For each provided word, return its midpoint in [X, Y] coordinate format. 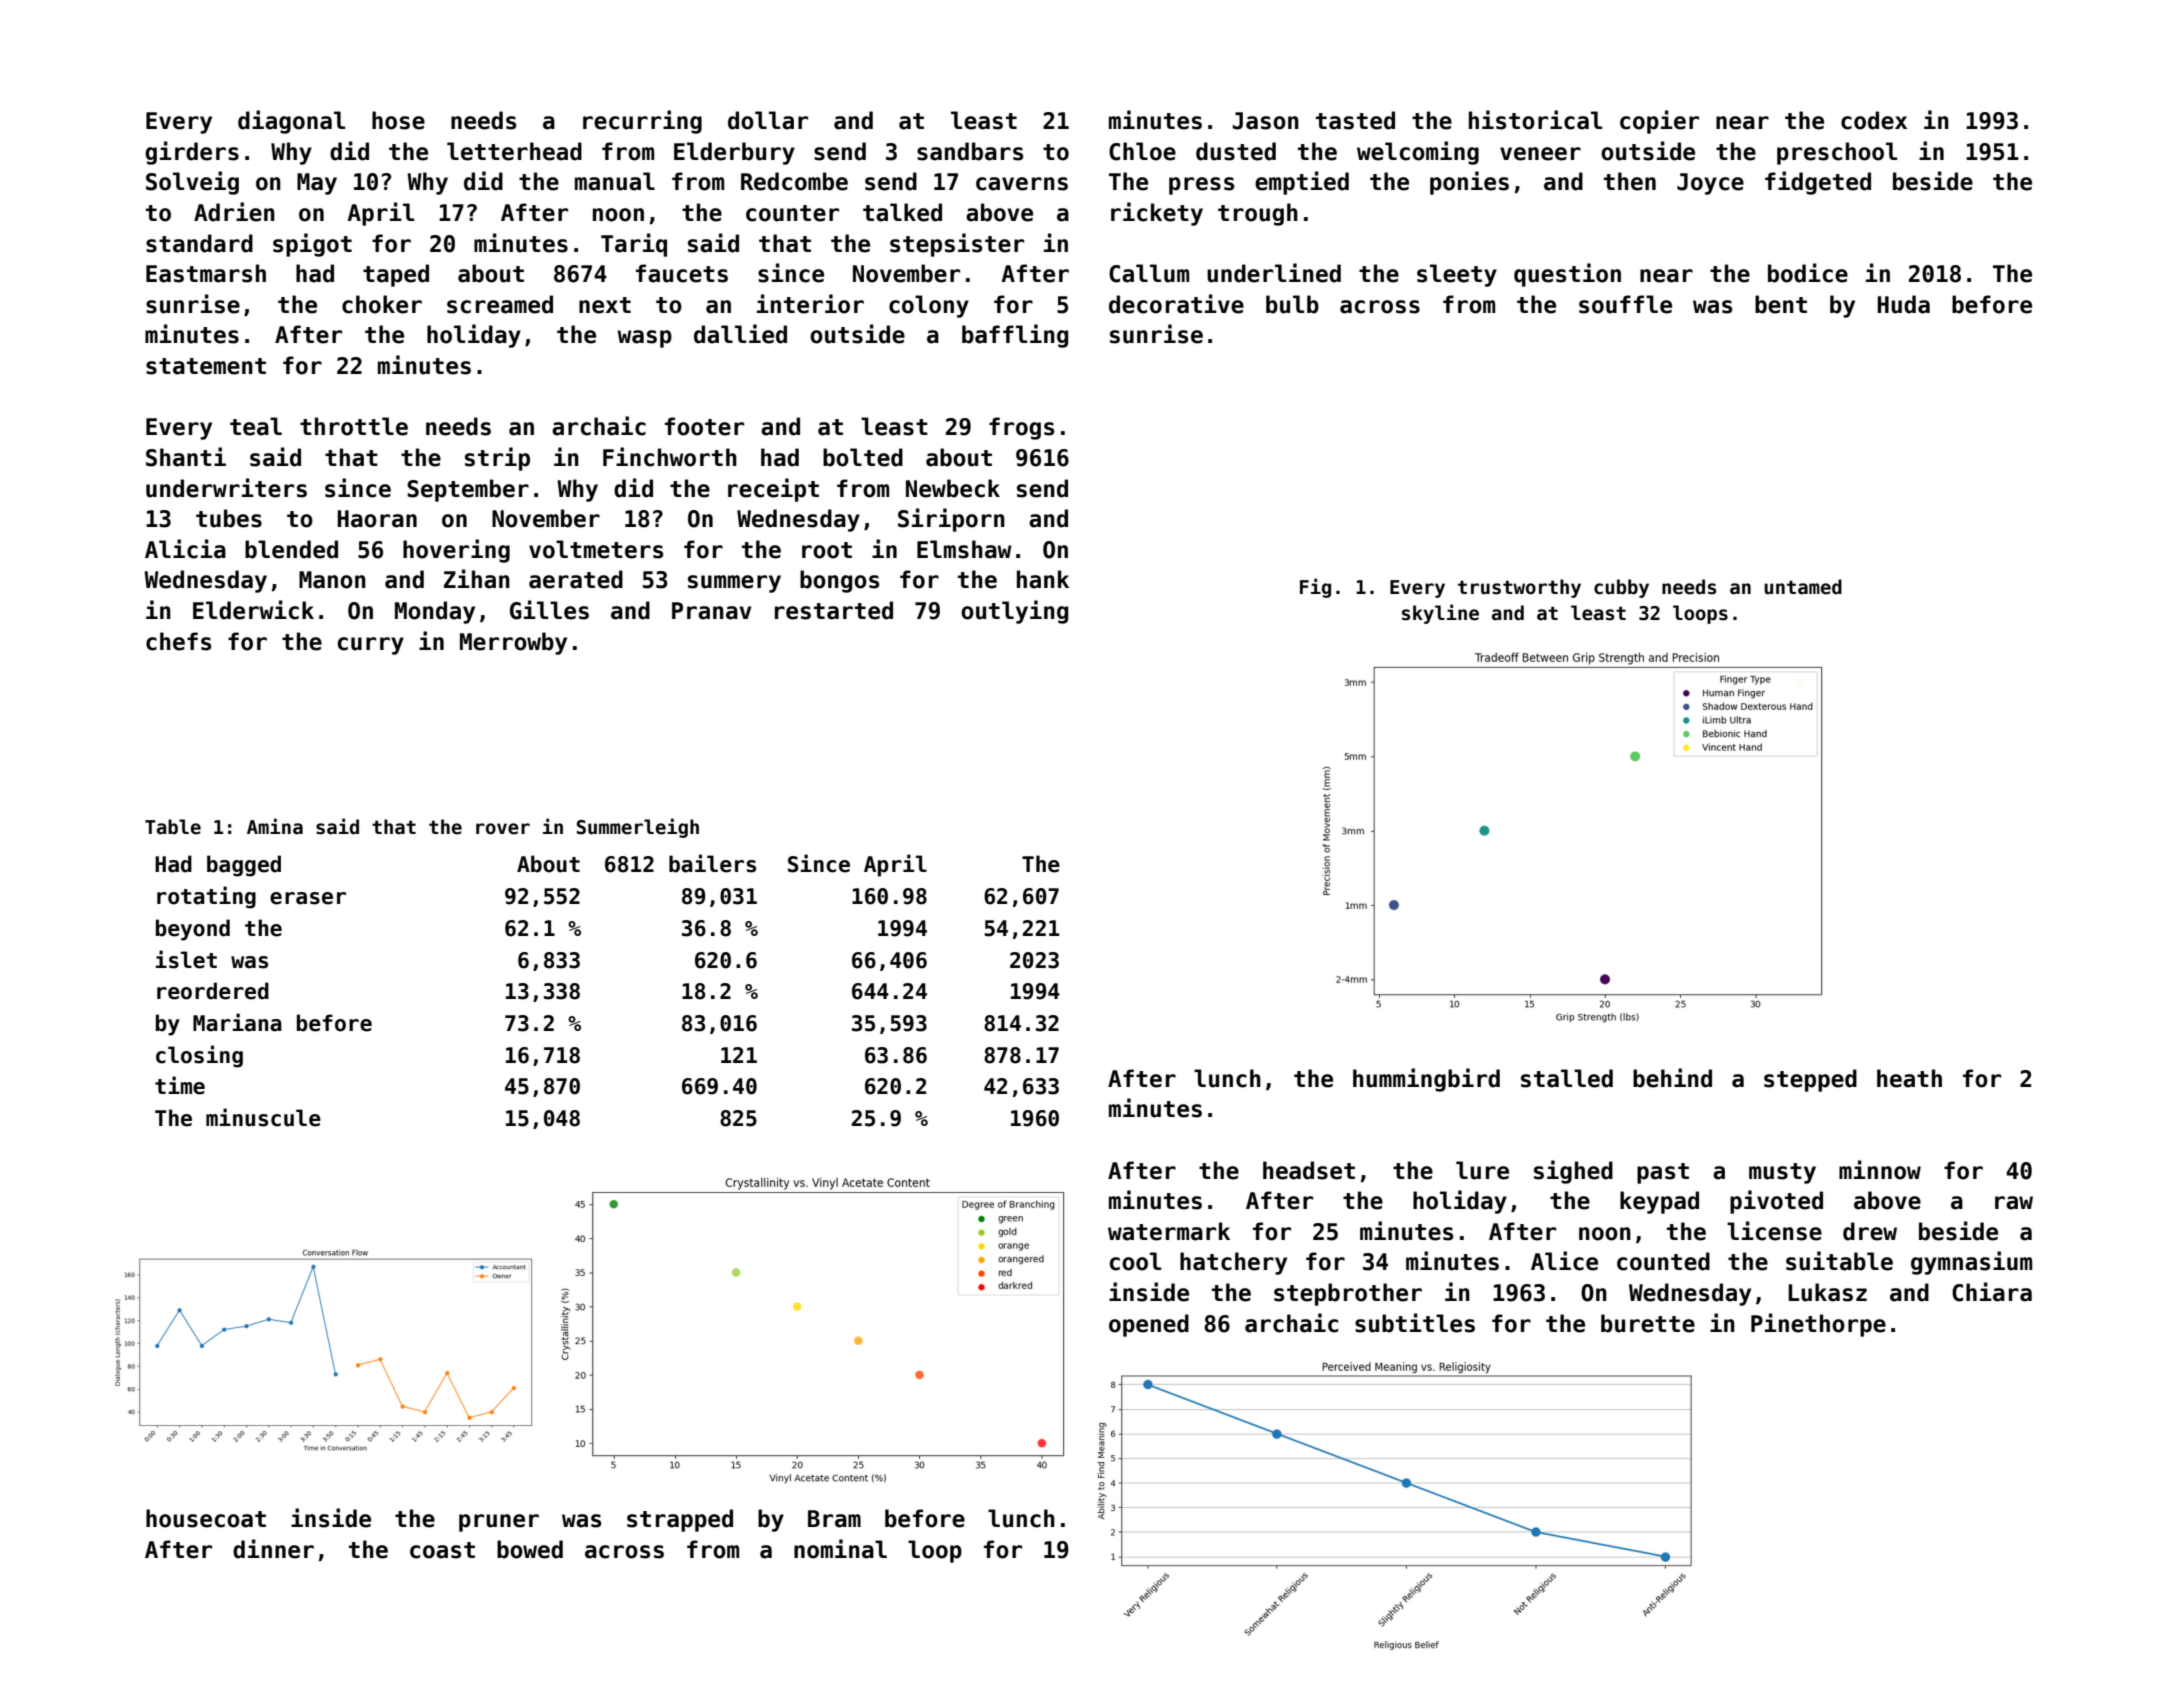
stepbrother [1348, 1294]
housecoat [206, 1518]
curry [371, 646]
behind [1672, 1078]
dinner [273, 1549]
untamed [1803, 587]
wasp [644, 339]
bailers [712, 863]
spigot [312, 245]
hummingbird [1426, 1080]
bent [1781, 304]
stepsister [957, 245]
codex [1874, 120]
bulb [1292, 304]
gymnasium [1971, 1263]
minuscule [263, 1117]
